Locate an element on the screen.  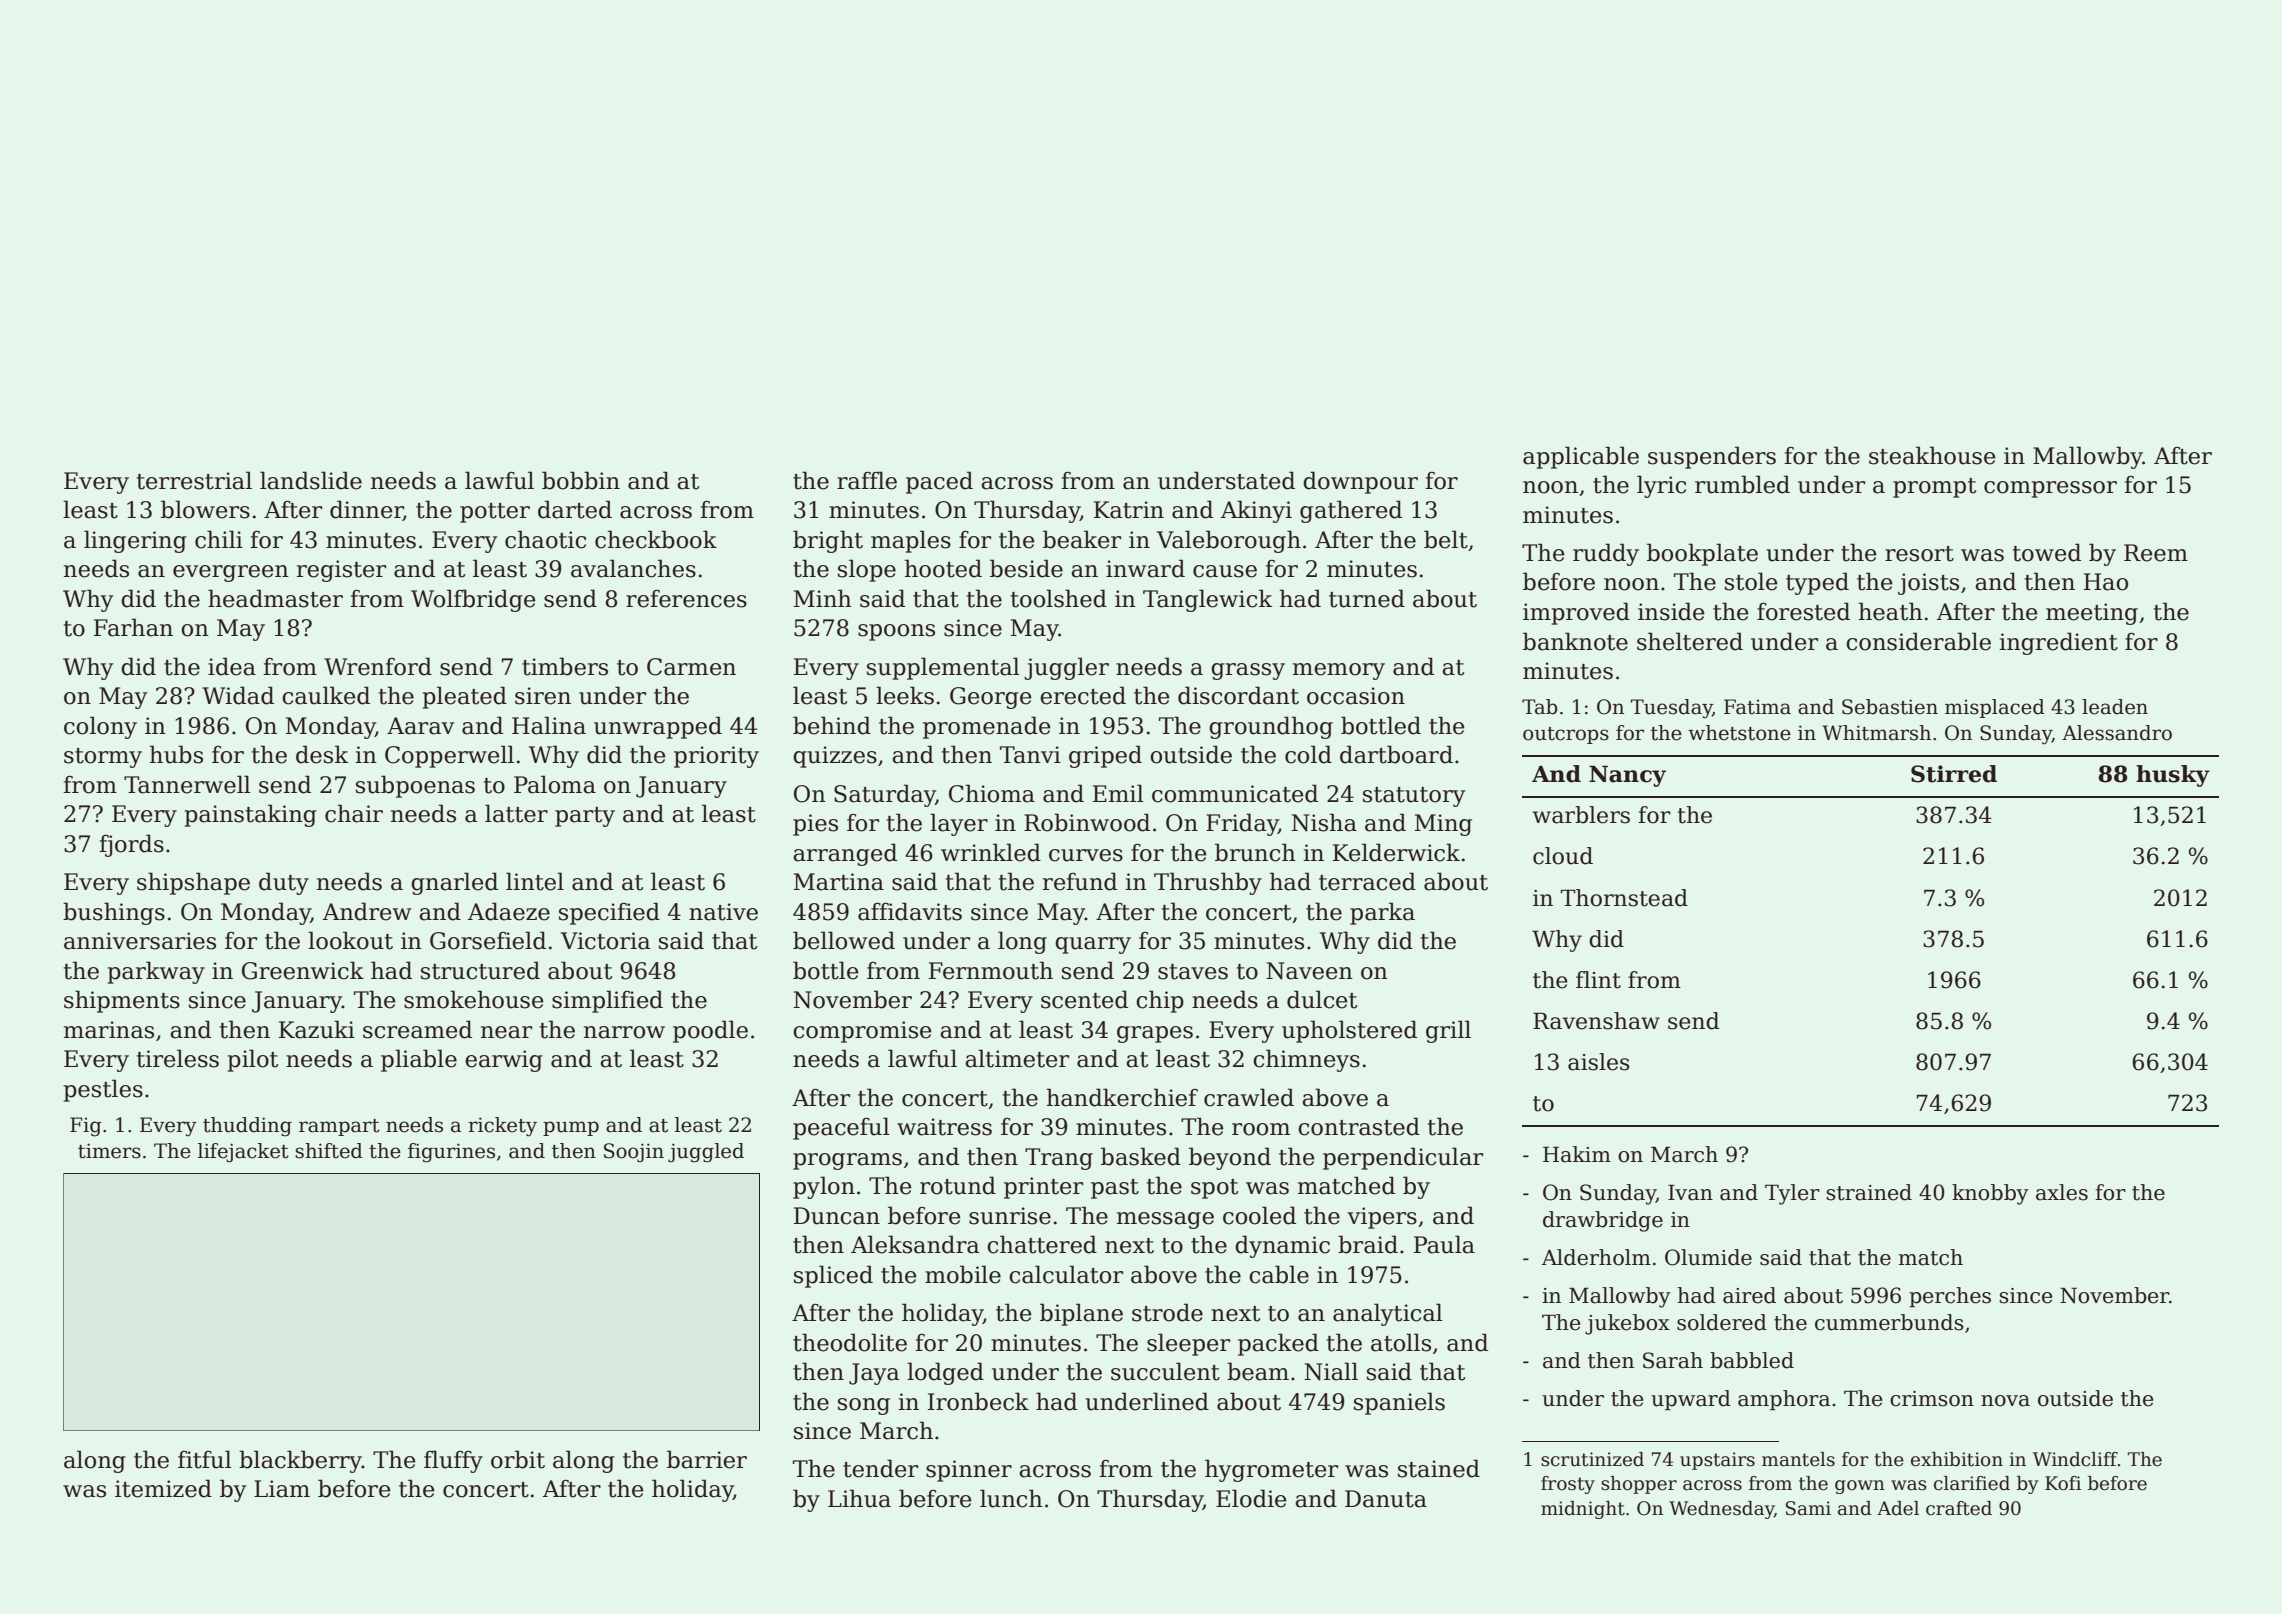
raffle is located at coordinates (867, 480).
